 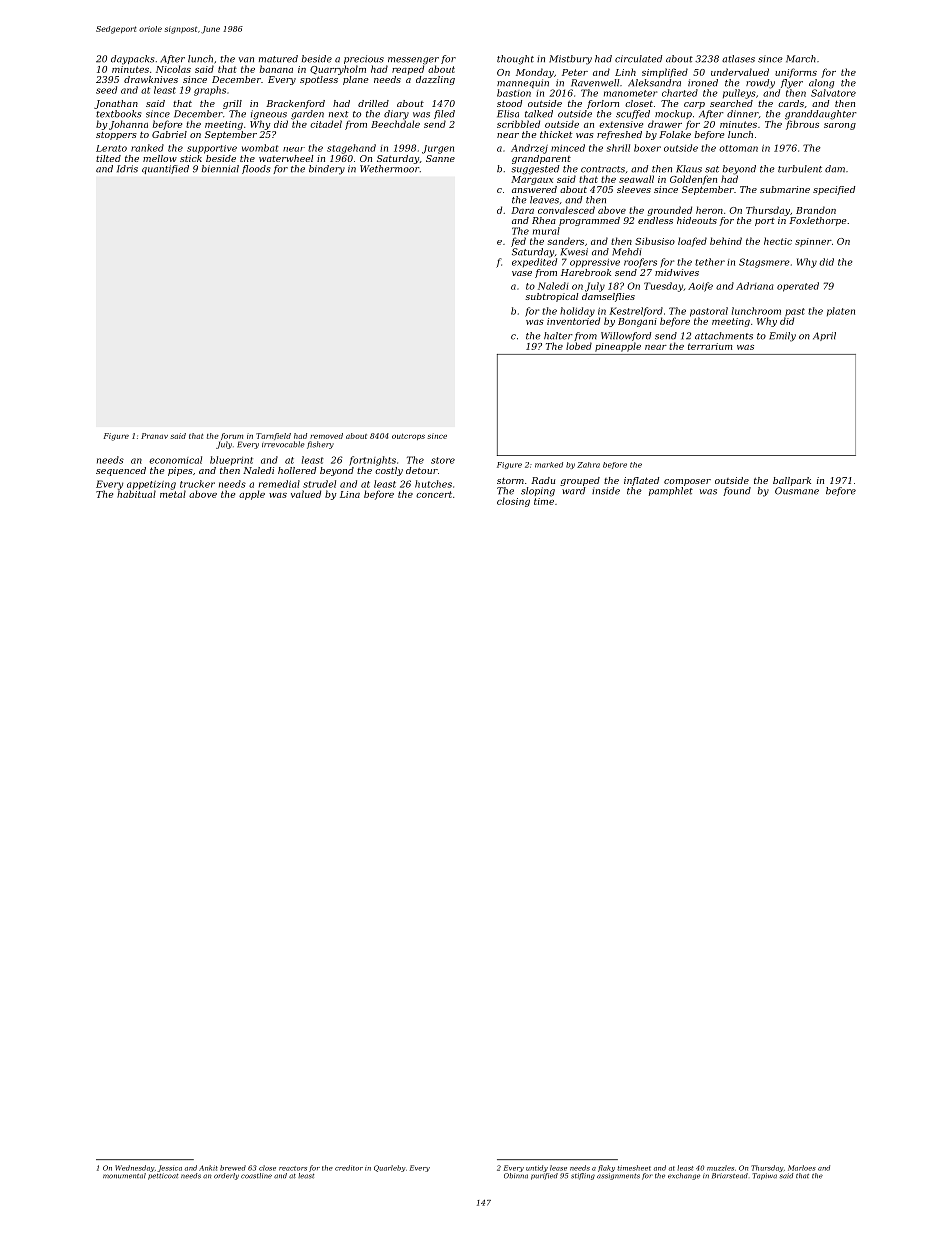 What do you see at coordinates (435, 80) in the image?
I see `dazzling` at bounding box center [435, 80].
